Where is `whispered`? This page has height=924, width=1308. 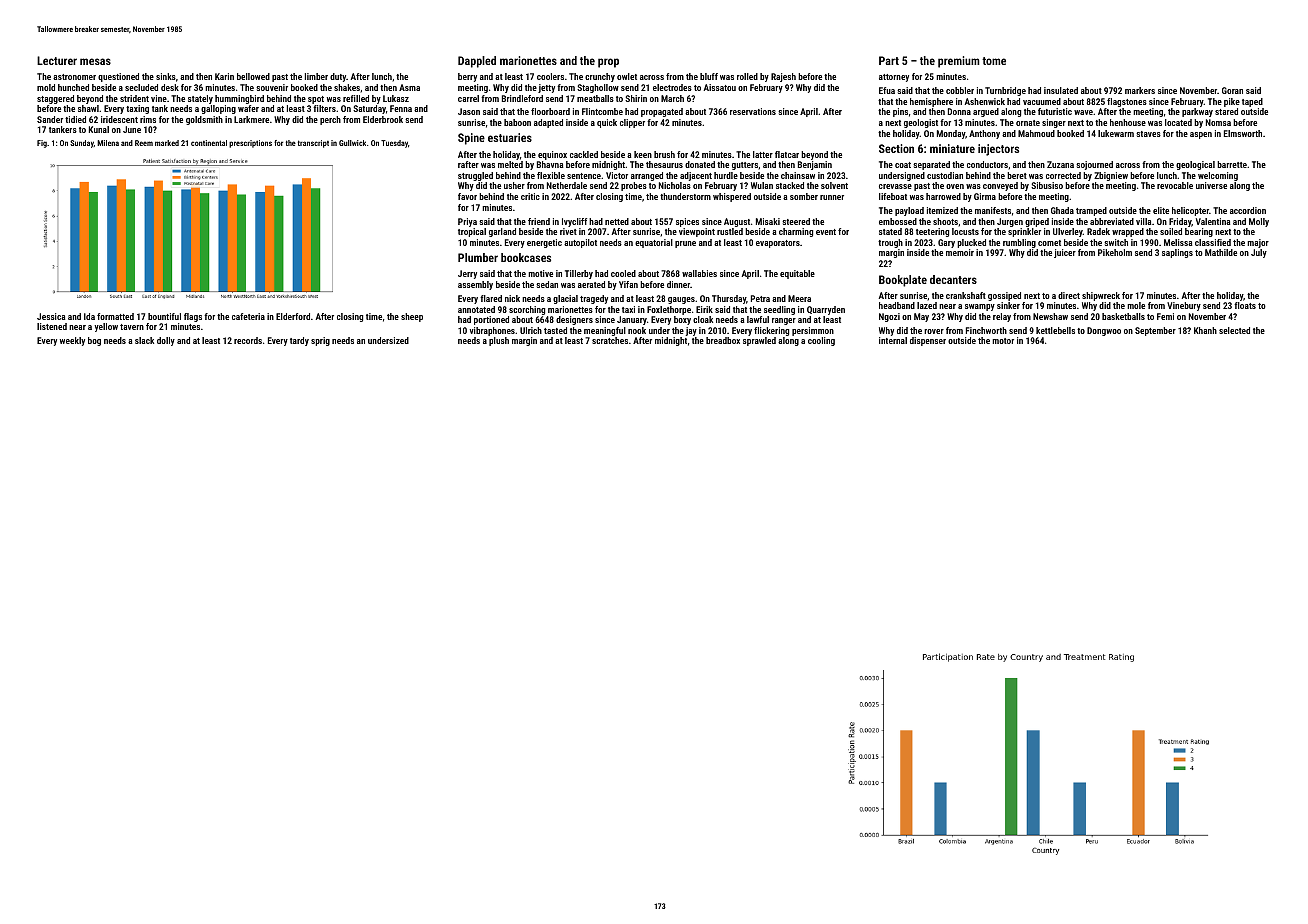
whispered is located at coordinates (732, 197).
